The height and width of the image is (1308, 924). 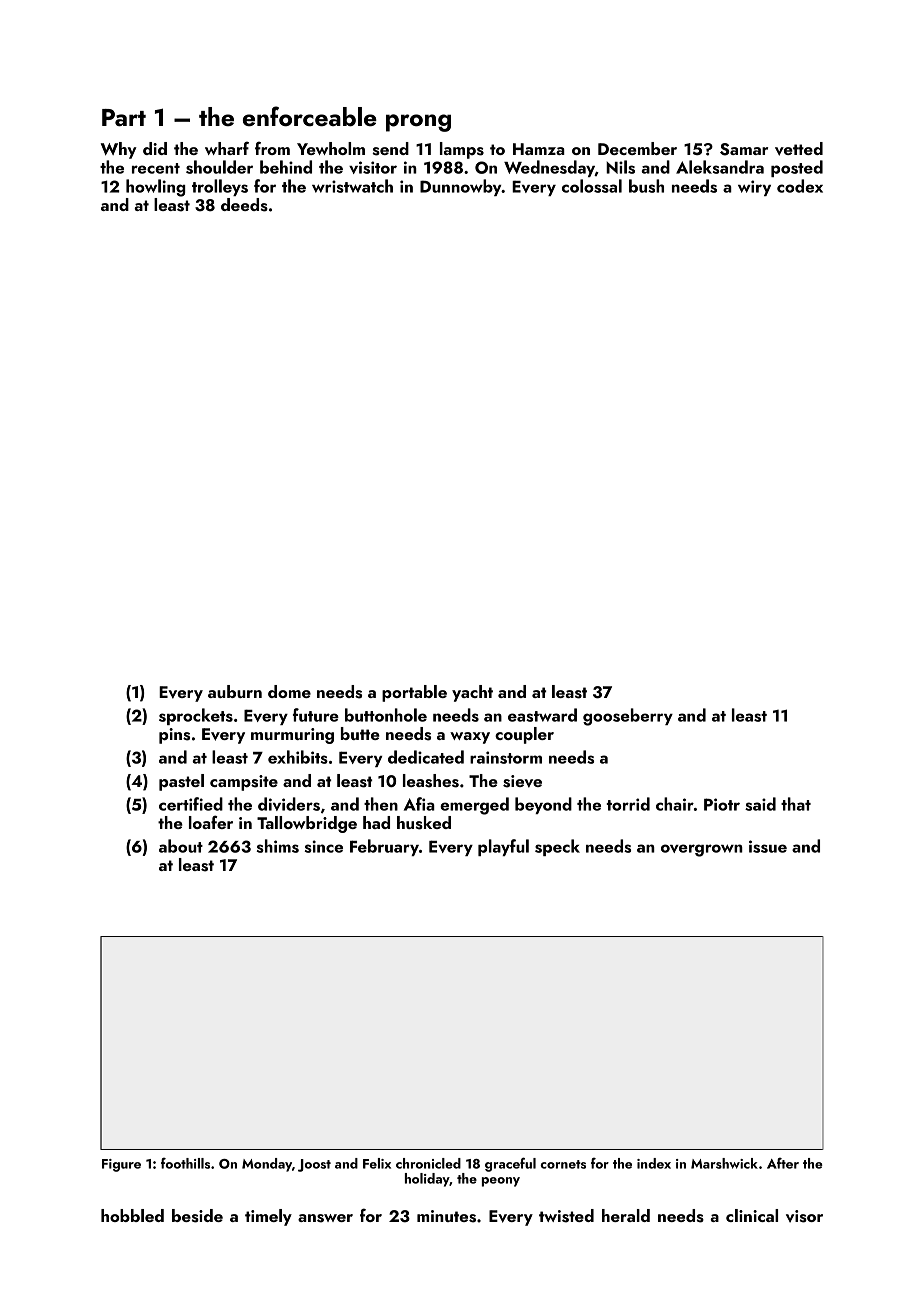 What do you see at coordinates (472, 693) in the image?
I see `yacht` at bounding box center [472, 693].
